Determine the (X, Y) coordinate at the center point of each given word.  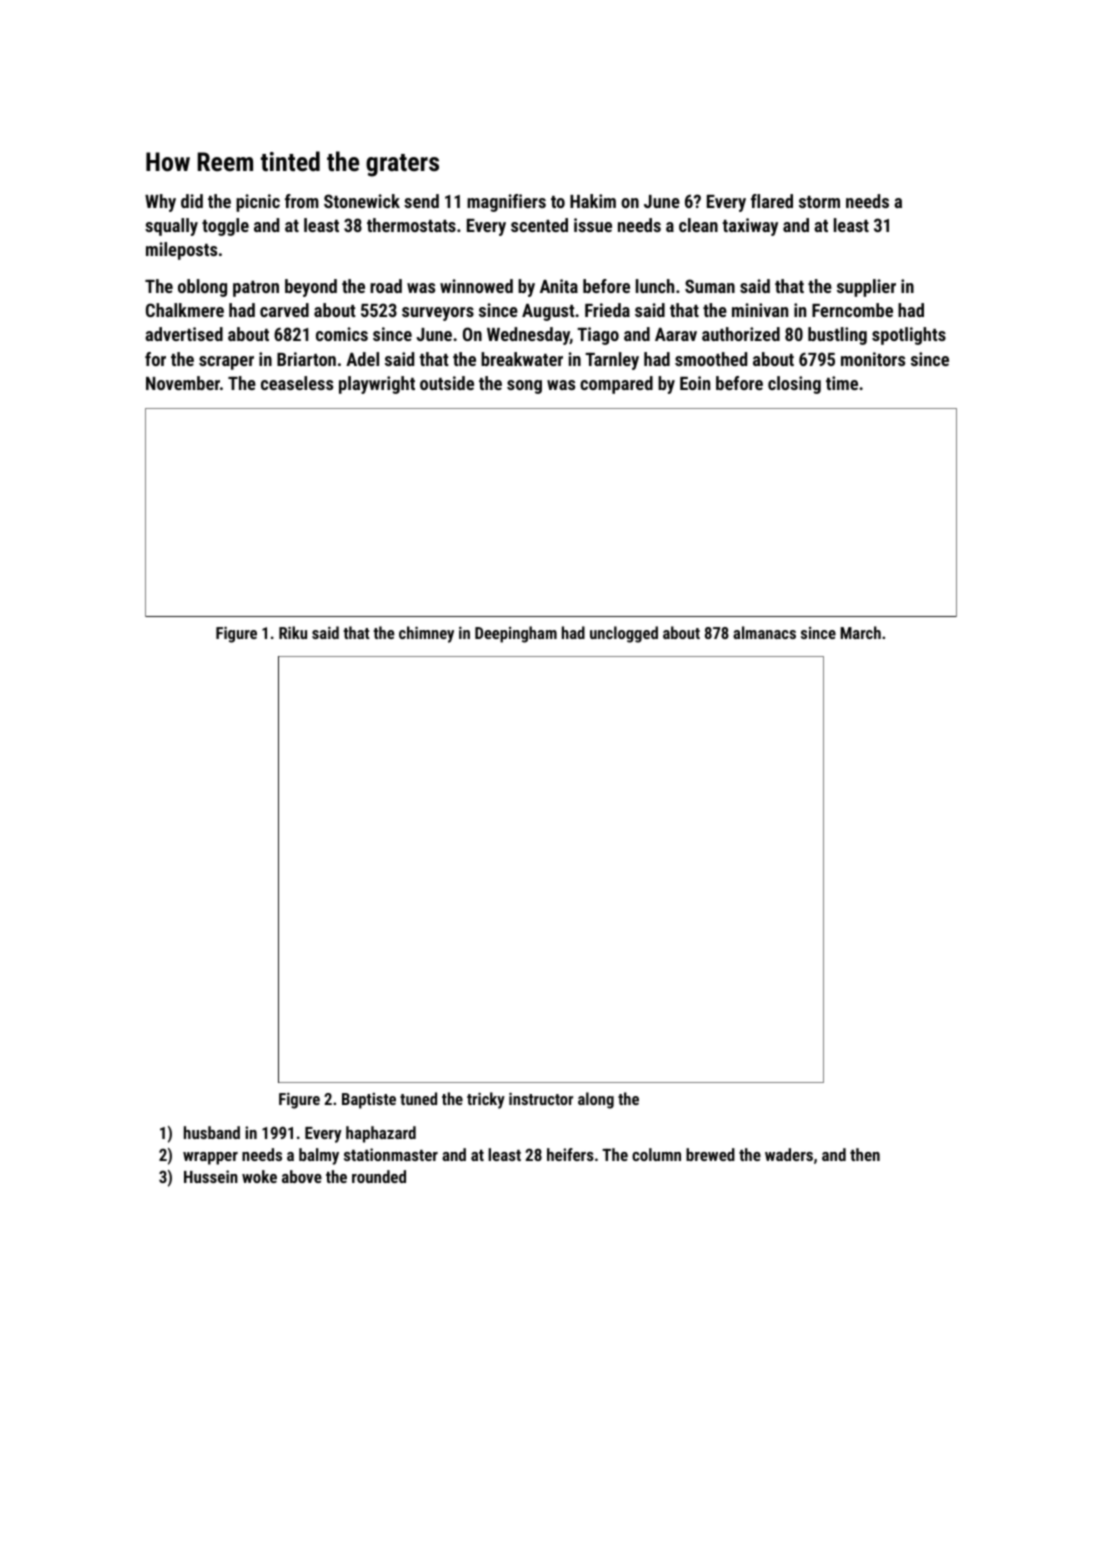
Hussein (211, 1176)
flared (772, 201)
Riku (293, 632)
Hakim (593, 201)
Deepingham (516, 634)
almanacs (764, 632)
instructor (541, 1098)
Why (160, 203)
